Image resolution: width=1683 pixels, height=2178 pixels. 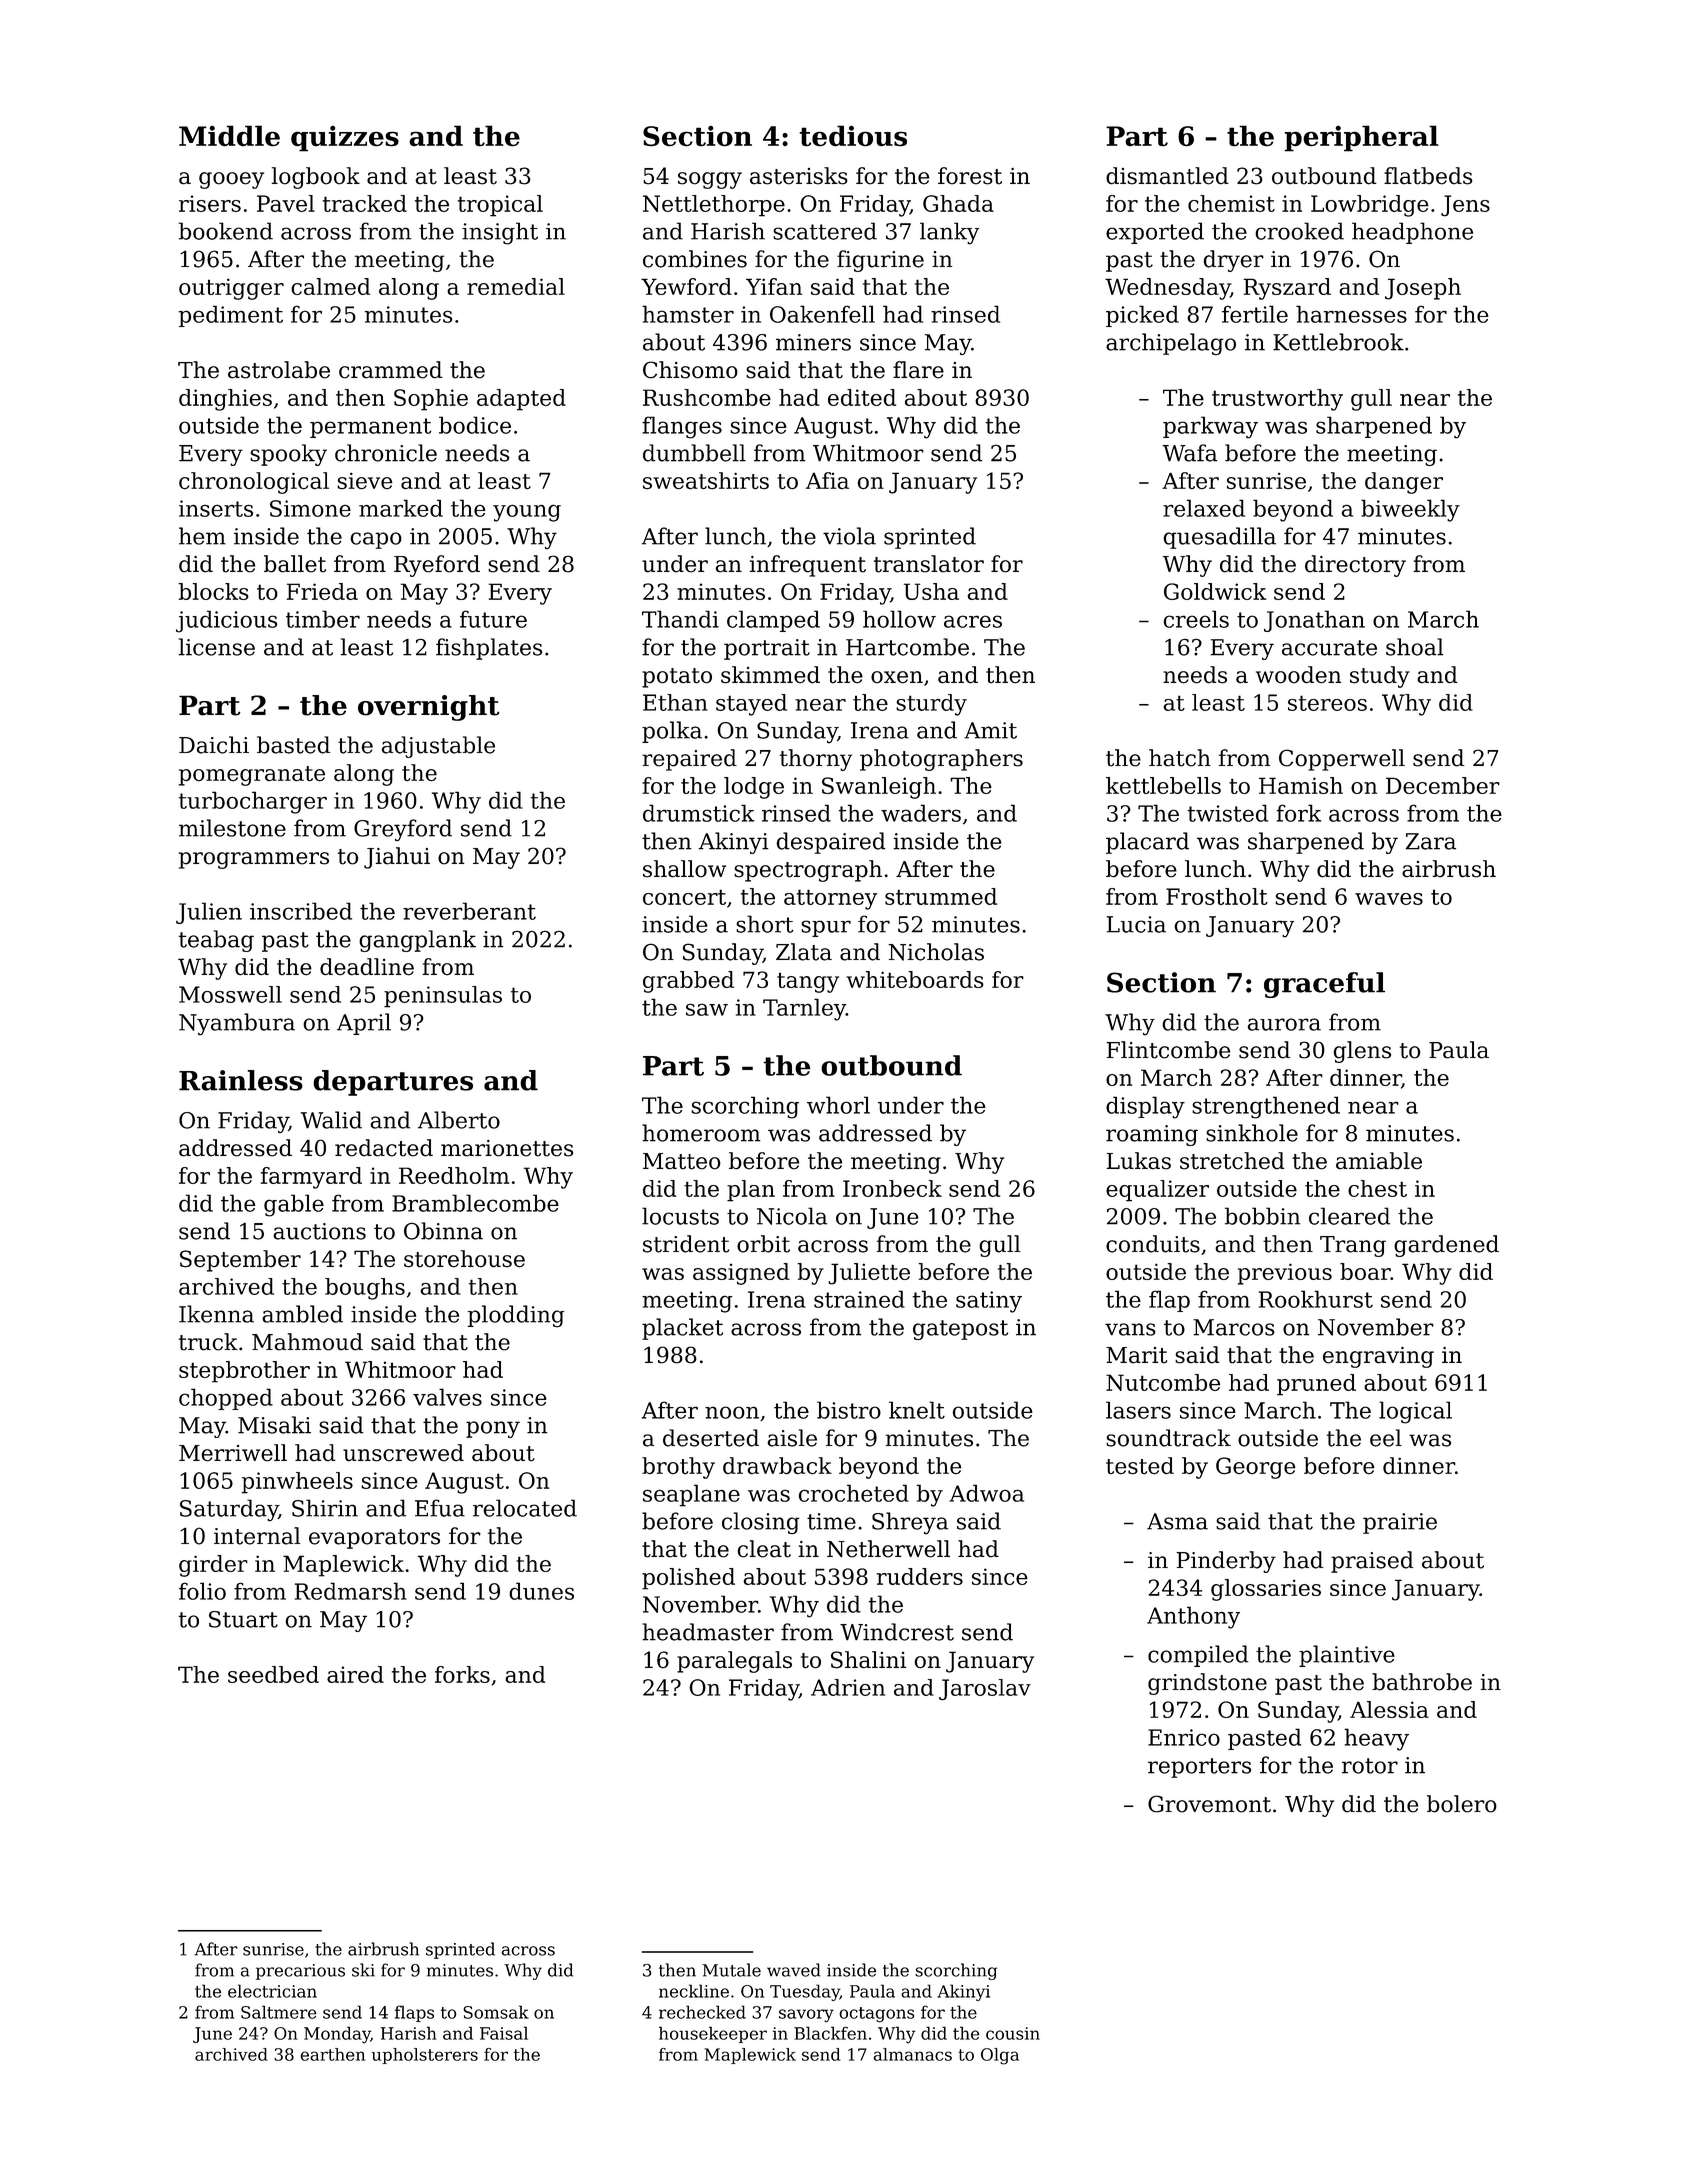 What do you see at coordinates (330, 286) in the page?
I see `calmed` at bounding box center [330, 286].
